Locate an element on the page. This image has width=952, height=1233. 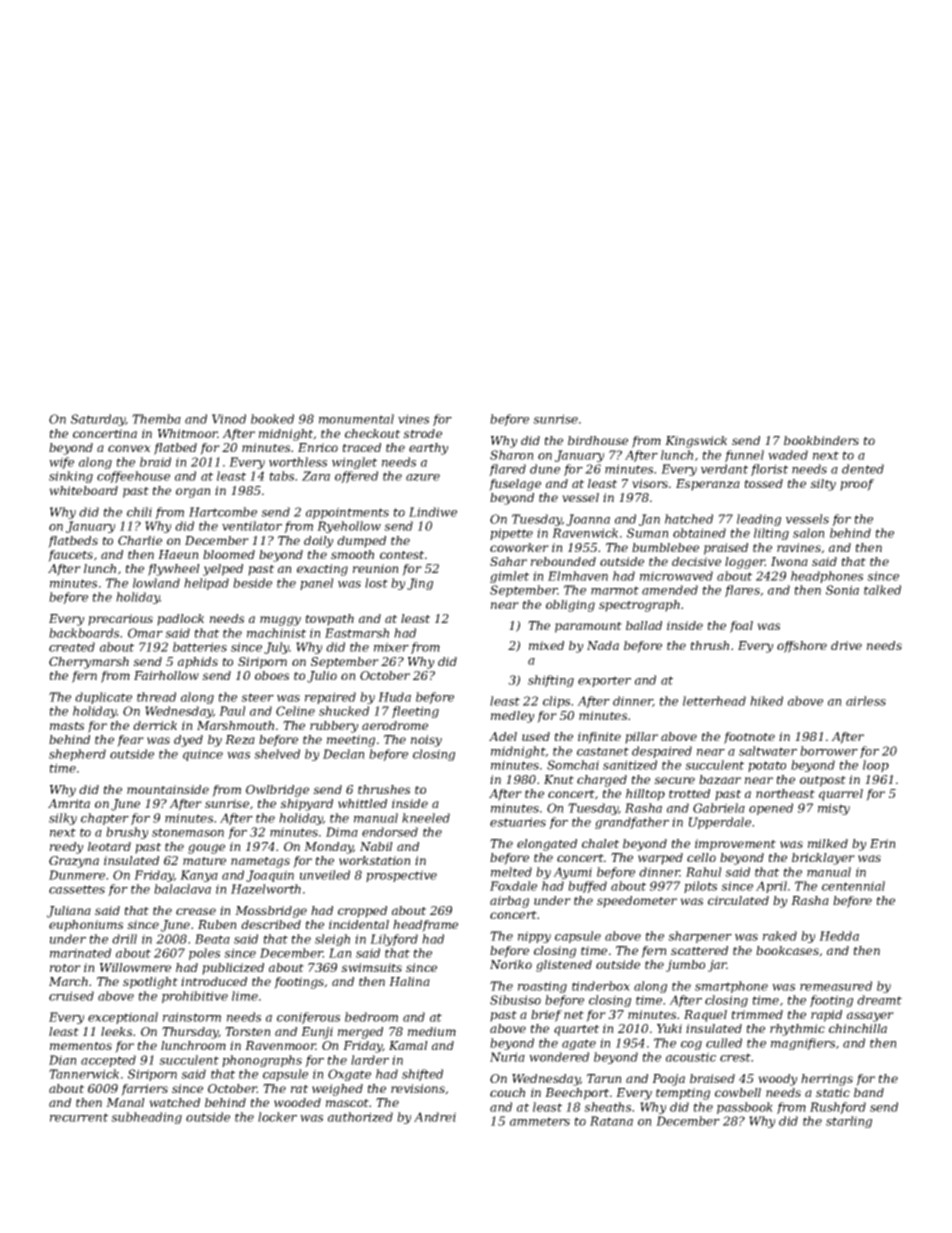
booked is located at coordinates (272, 419).
